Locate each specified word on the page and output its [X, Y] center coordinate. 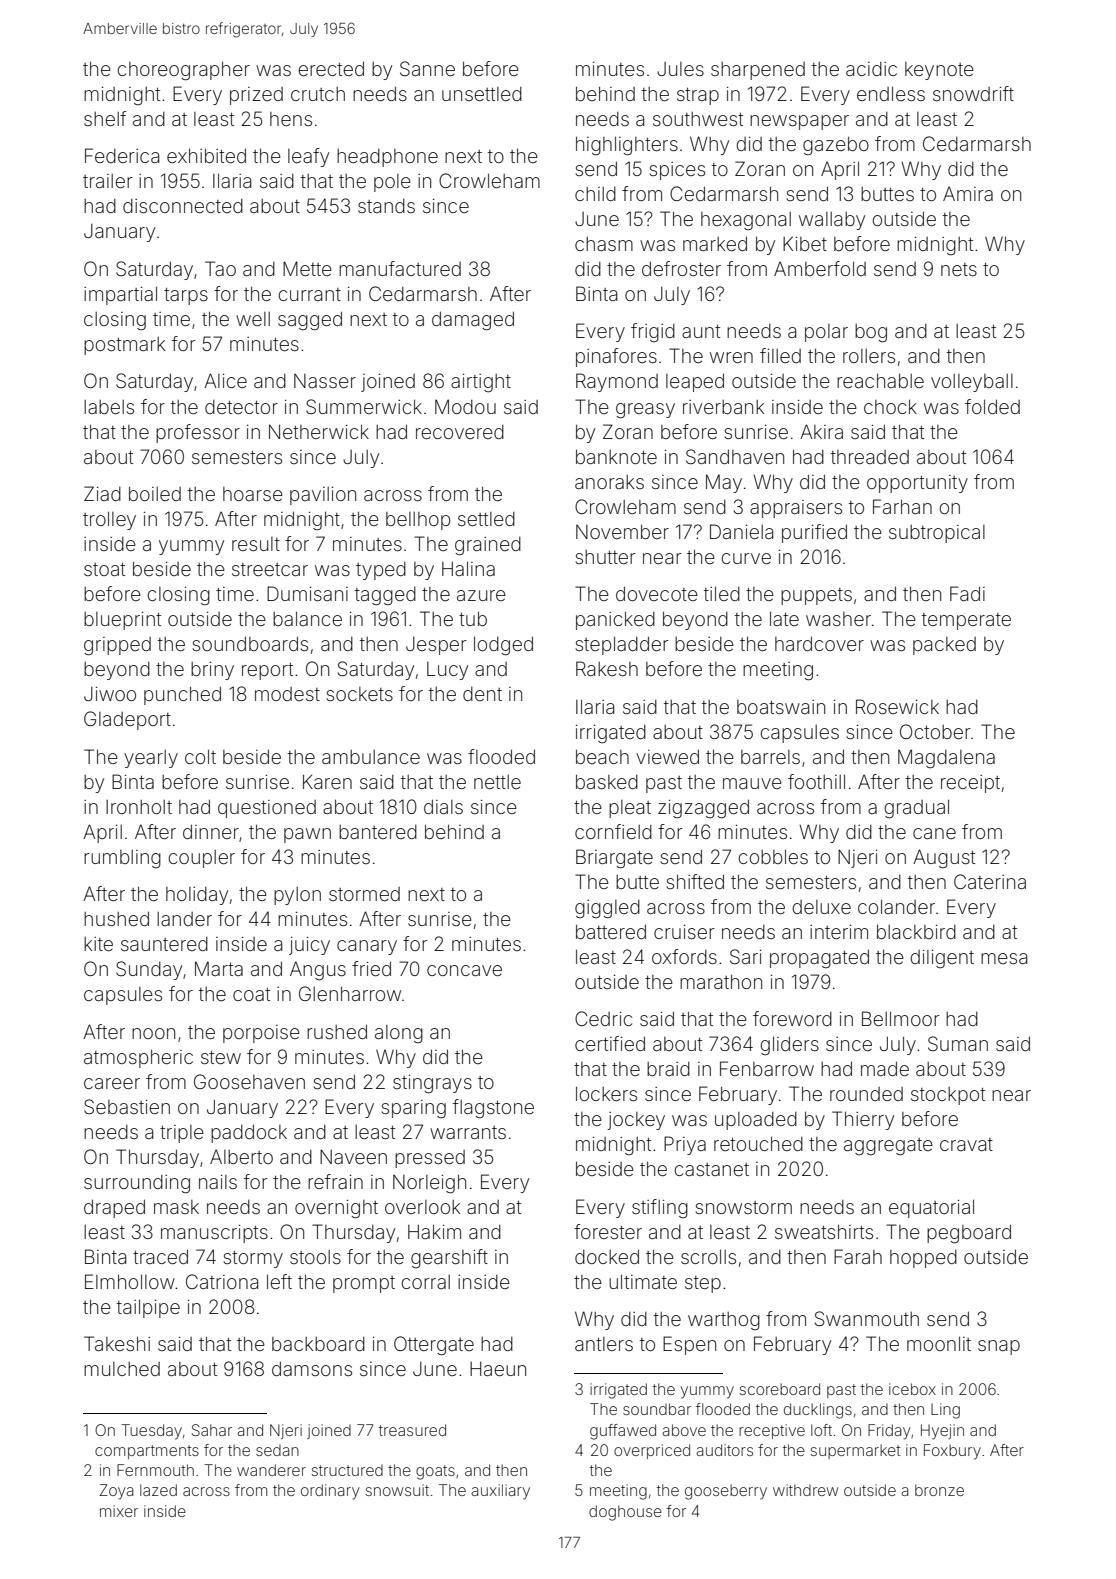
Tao [220, 268]
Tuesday [151, 1432]
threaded [870, 457]
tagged [385, 596]
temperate [966, 621]
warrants [468, 1132]
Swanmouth [867, 1318]
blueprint [122, 621]
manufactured [400, 268]
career [112, 1083]
